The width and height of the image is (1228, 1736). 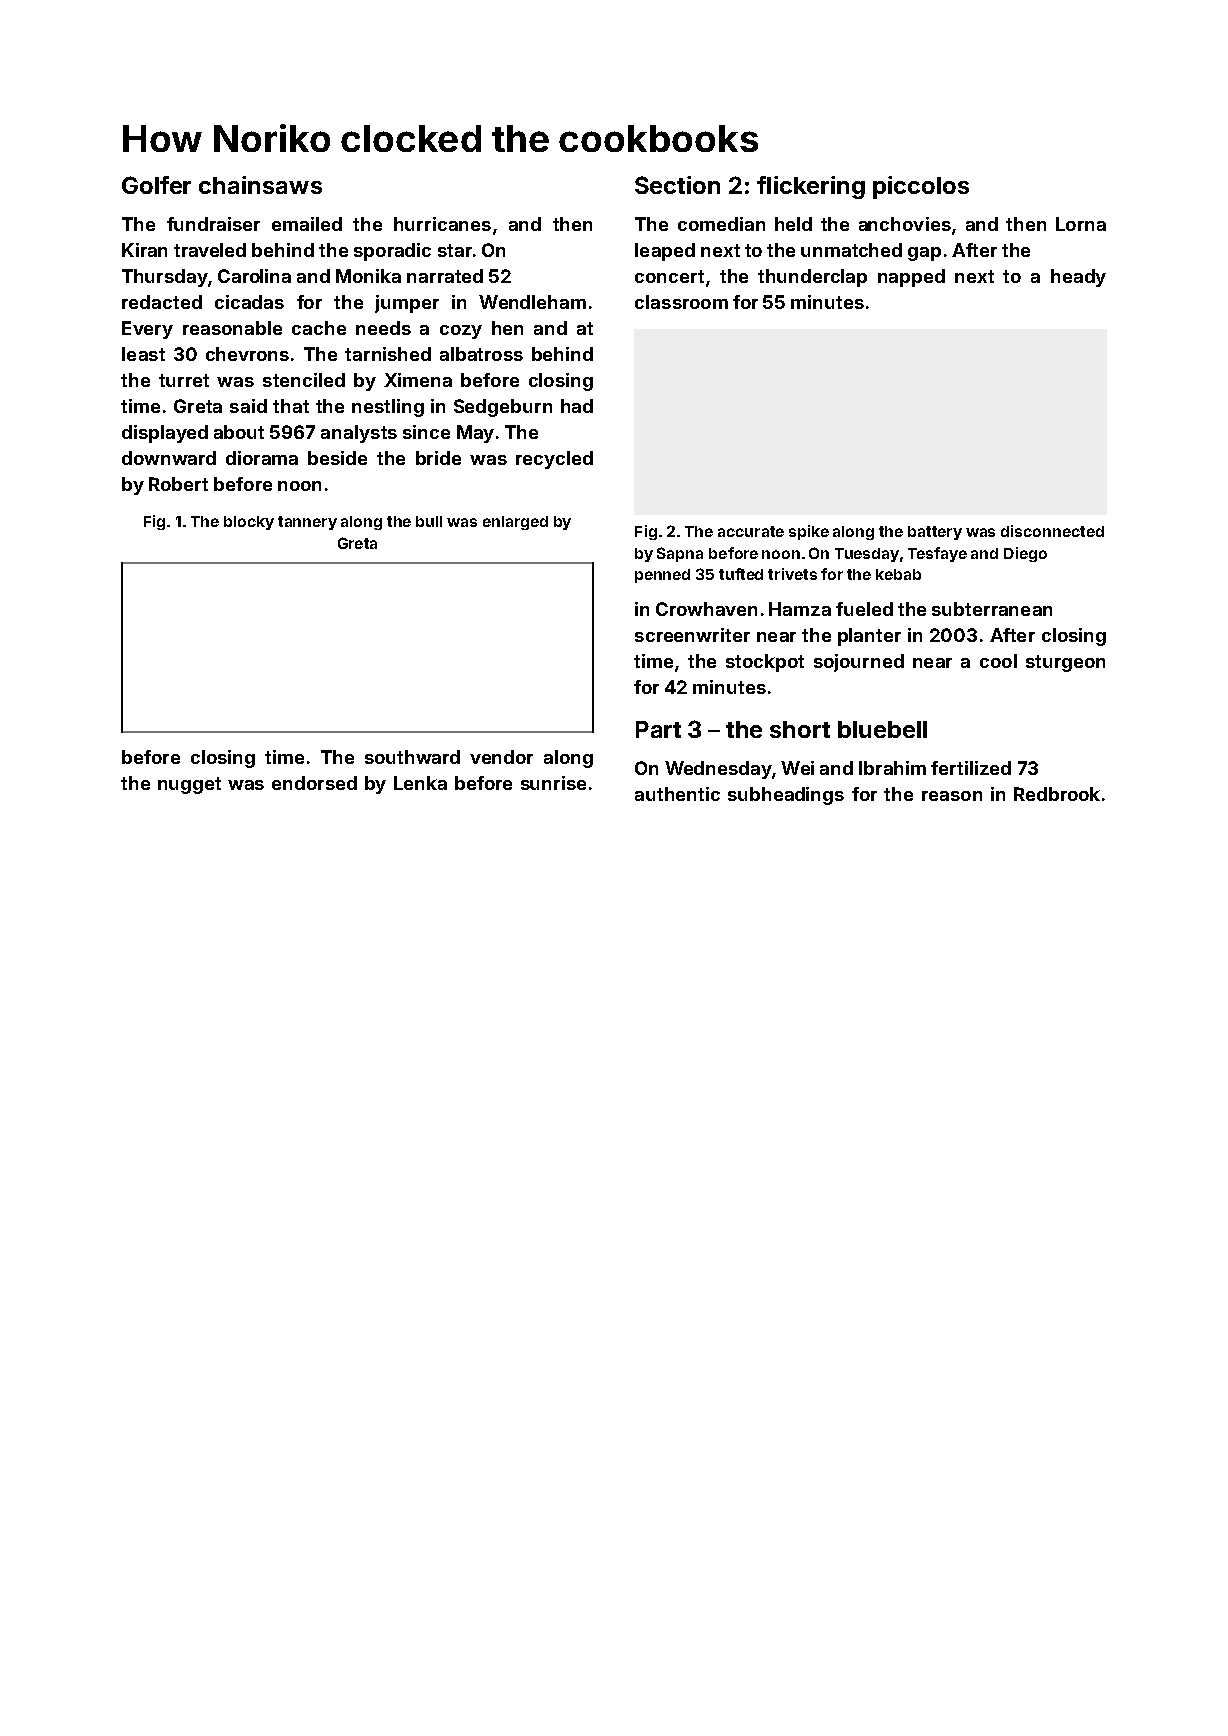 What do you see at coordinates (677, 185) in the image?
I see `Section` at bounding box center [677, 185].
